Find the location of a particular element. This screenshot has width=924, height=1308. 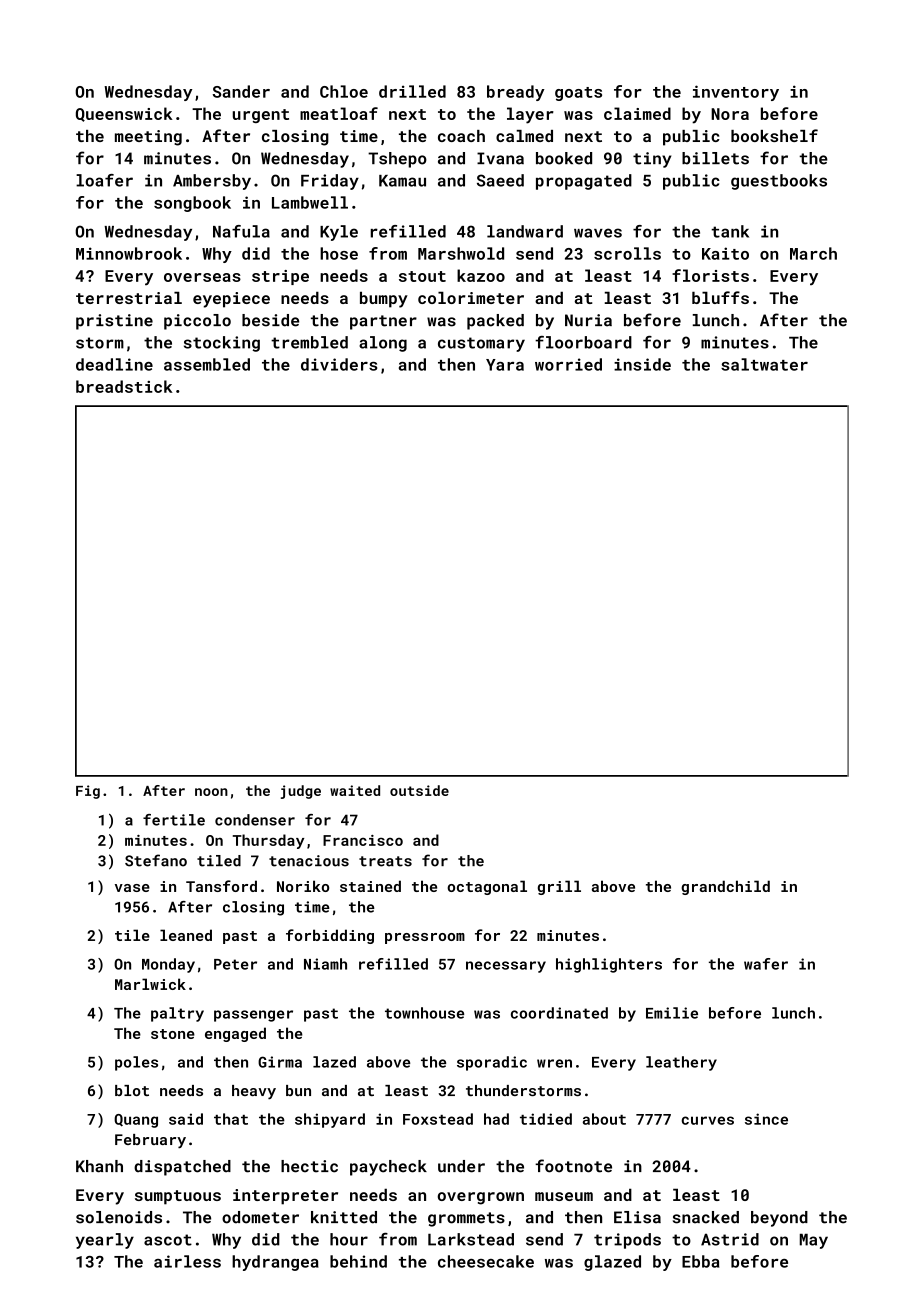

since is located at coordinates (766, 1119).
